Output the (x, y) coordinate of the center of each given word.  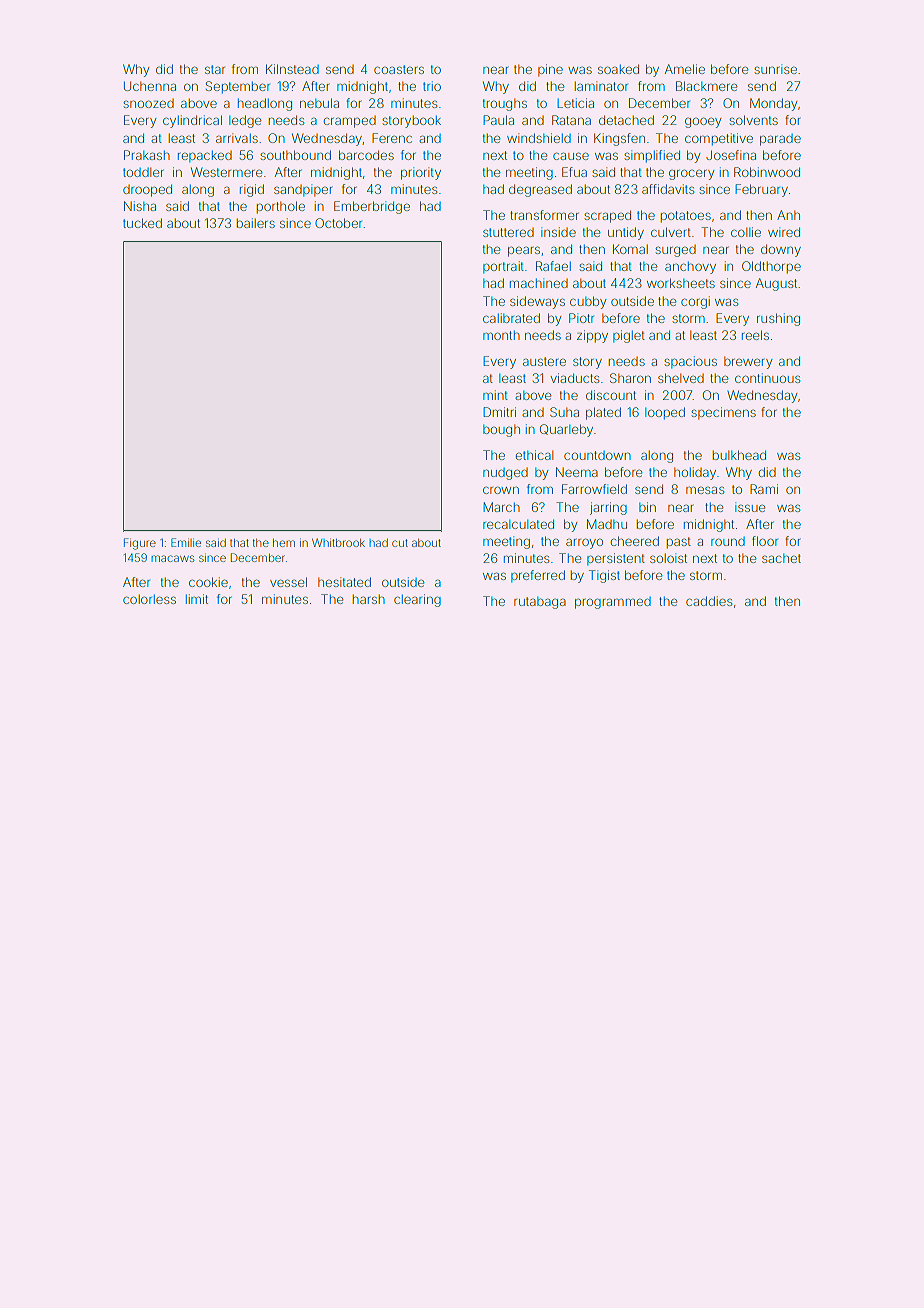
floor (765, 541)
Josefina (731, 155)
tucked (142, 223)
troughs (505, 104)
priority (421, 173)
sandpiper (303, 190)
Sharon (630, 378)
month (501, 335)
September (238, 87)
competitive (719, 139)
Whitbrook (338, 542)
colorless (149, 599)
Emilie (186, 542)
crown (501, 490)
